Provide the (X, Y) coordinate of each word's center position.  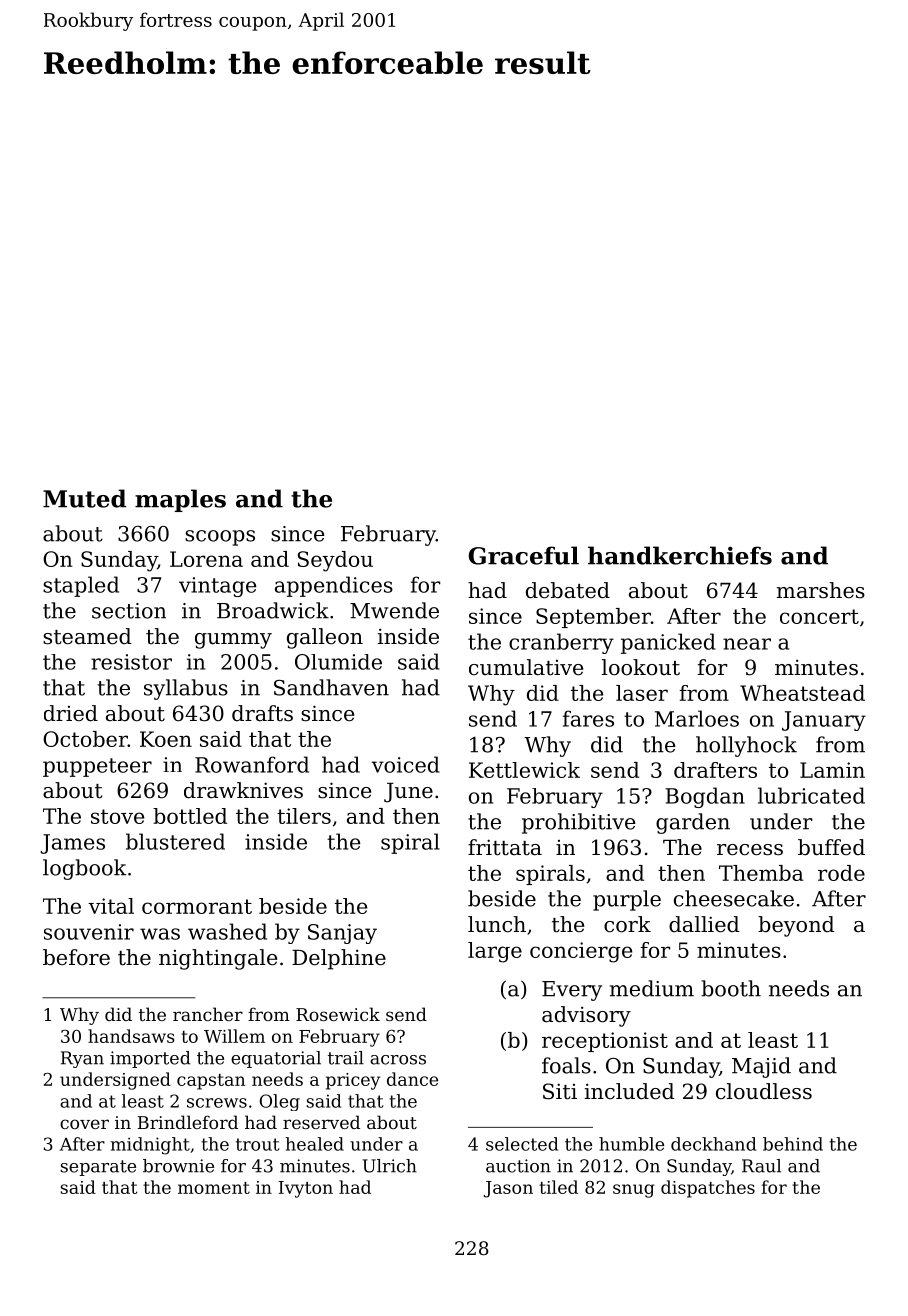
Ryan (82, 1059)
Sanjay (342, 934)
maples (180, 500)
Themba (761, 873)
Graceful (523, 555)
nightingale (218, 959)
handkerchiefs (680, 555)
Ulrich (390, 1166)
